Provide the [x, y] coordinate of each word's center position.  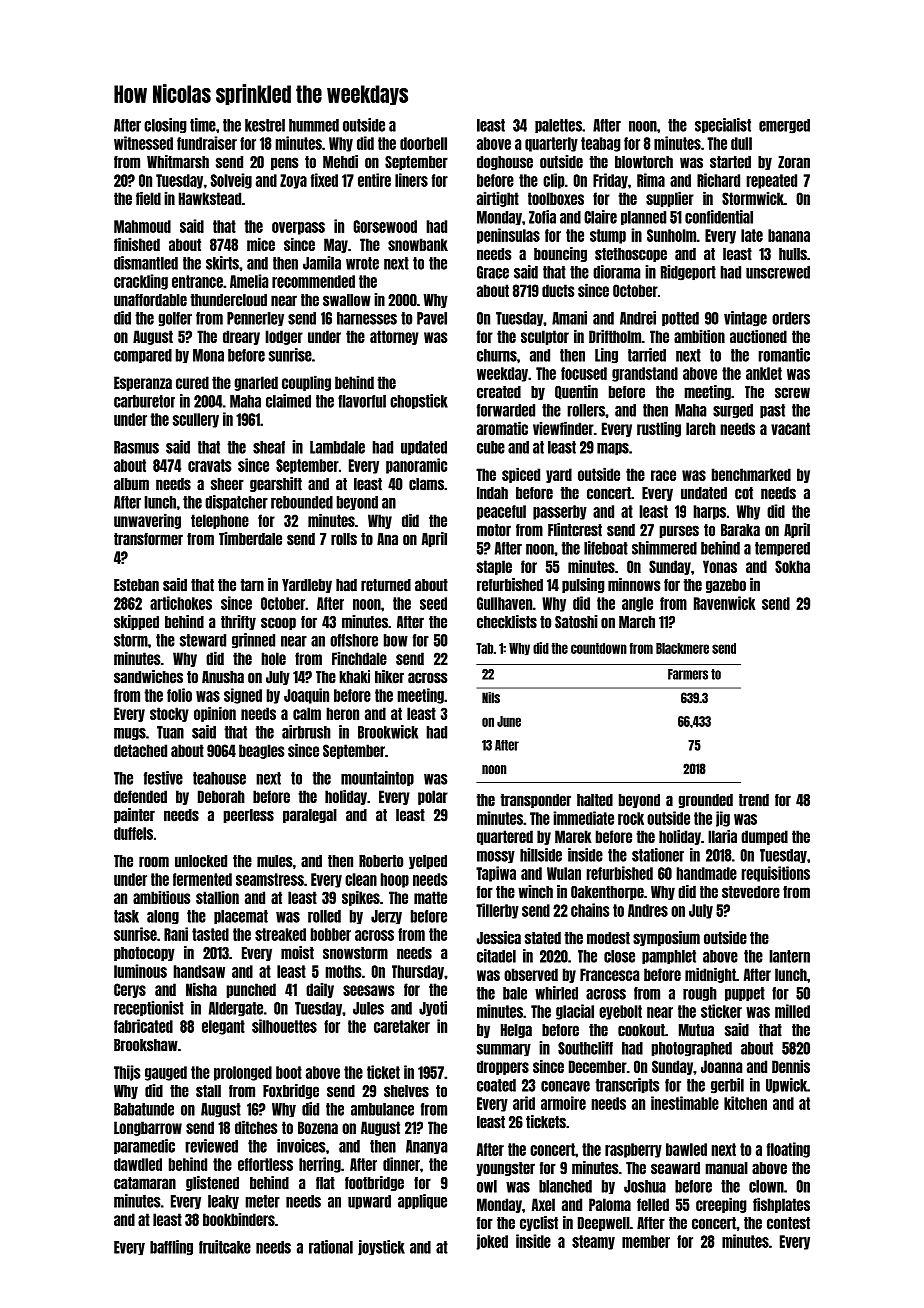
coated [496, 1085]
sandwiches [148, 677]
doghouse [505, 163]
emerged [784, 126]
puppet [745, 994]
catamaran [145, 1183]
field [148, 198]
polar [433, 797]
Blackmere [682, 648]
